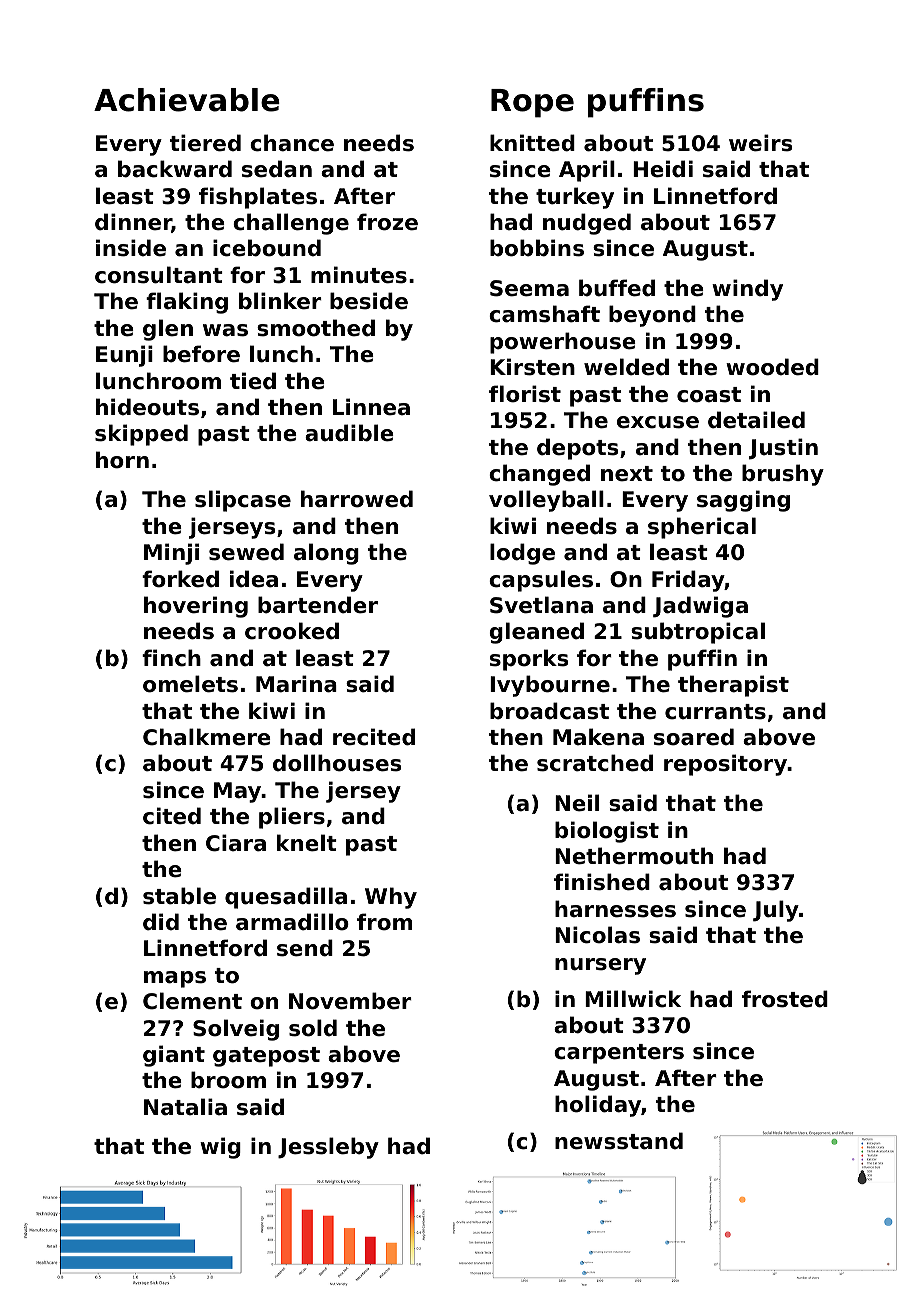 This image has height=1311, width=924. Describe the element at coordinates (733, 686) in the image. I see `therapist` at that location.
